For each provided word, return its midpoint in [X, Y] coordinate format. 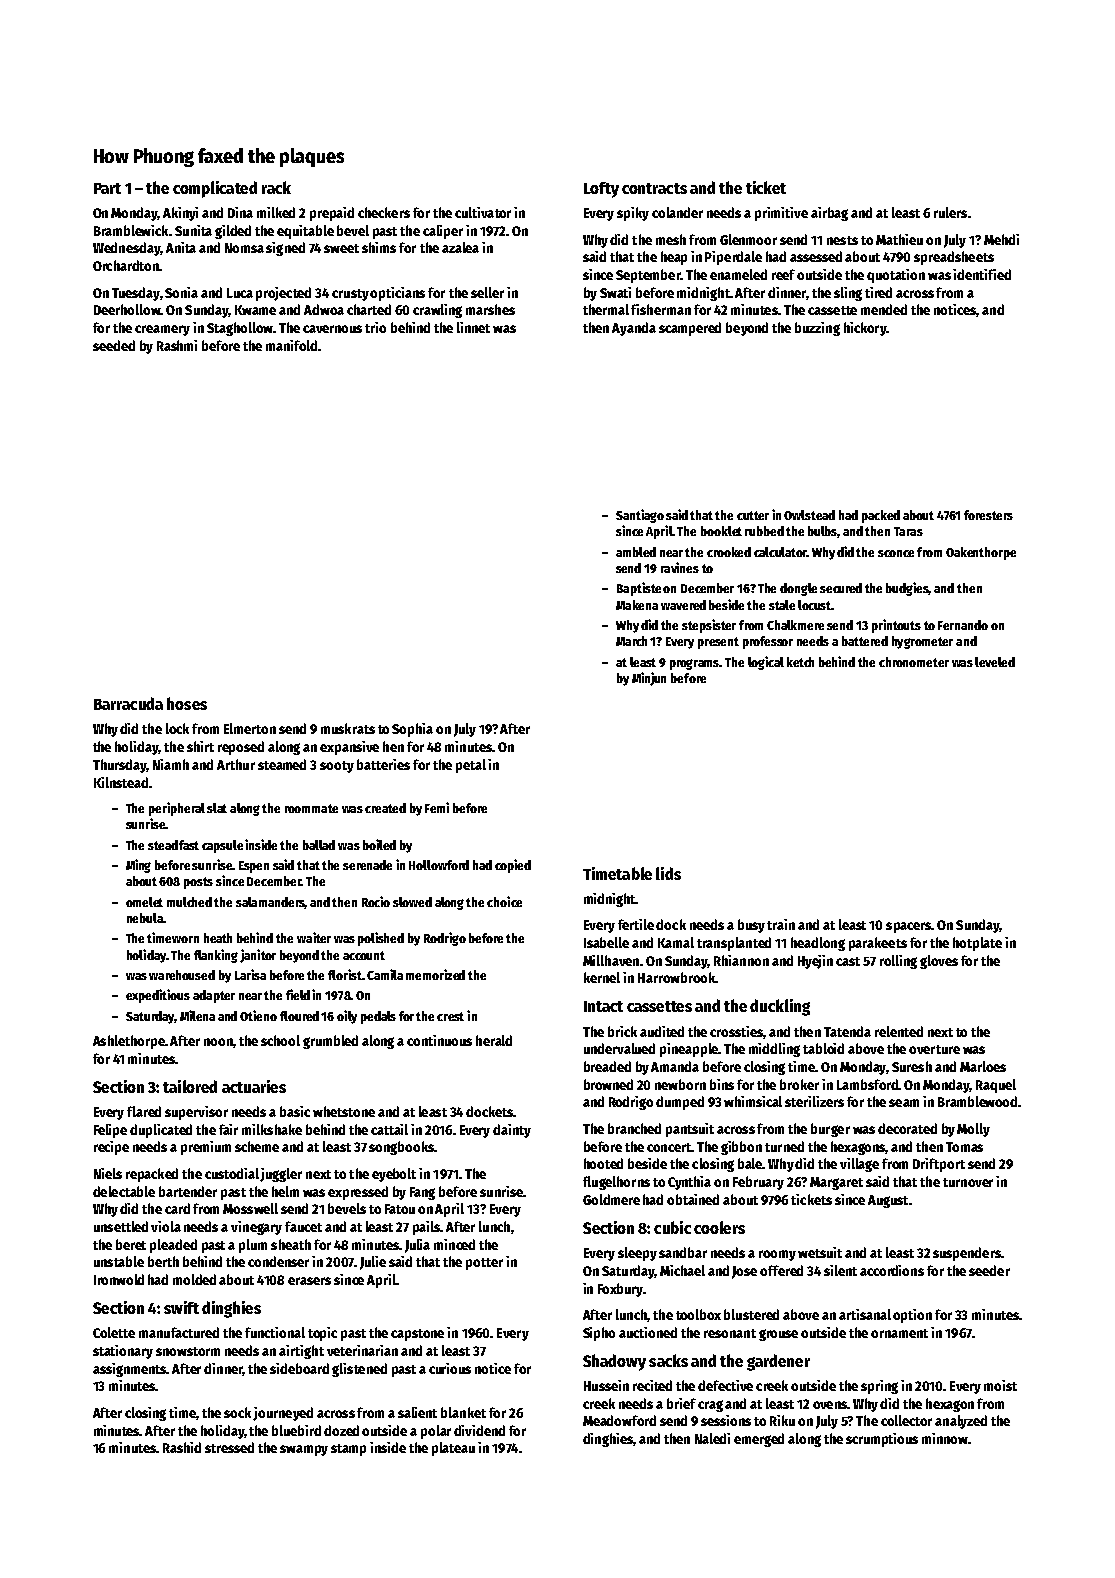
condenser [278, 1261]
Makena [637, 605]
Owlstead [809, 515]
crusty [350, 295]
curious [450, 1368]
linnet [473, 327]
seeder [989, 1270]
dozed [341, 1430]
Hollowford [439, 865]
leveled [995, 662]
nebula [145, 918]
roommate [311, 808]
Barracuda [128, 703]
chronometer [914, 662]
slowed [412, 902]
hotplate [977, 944]
